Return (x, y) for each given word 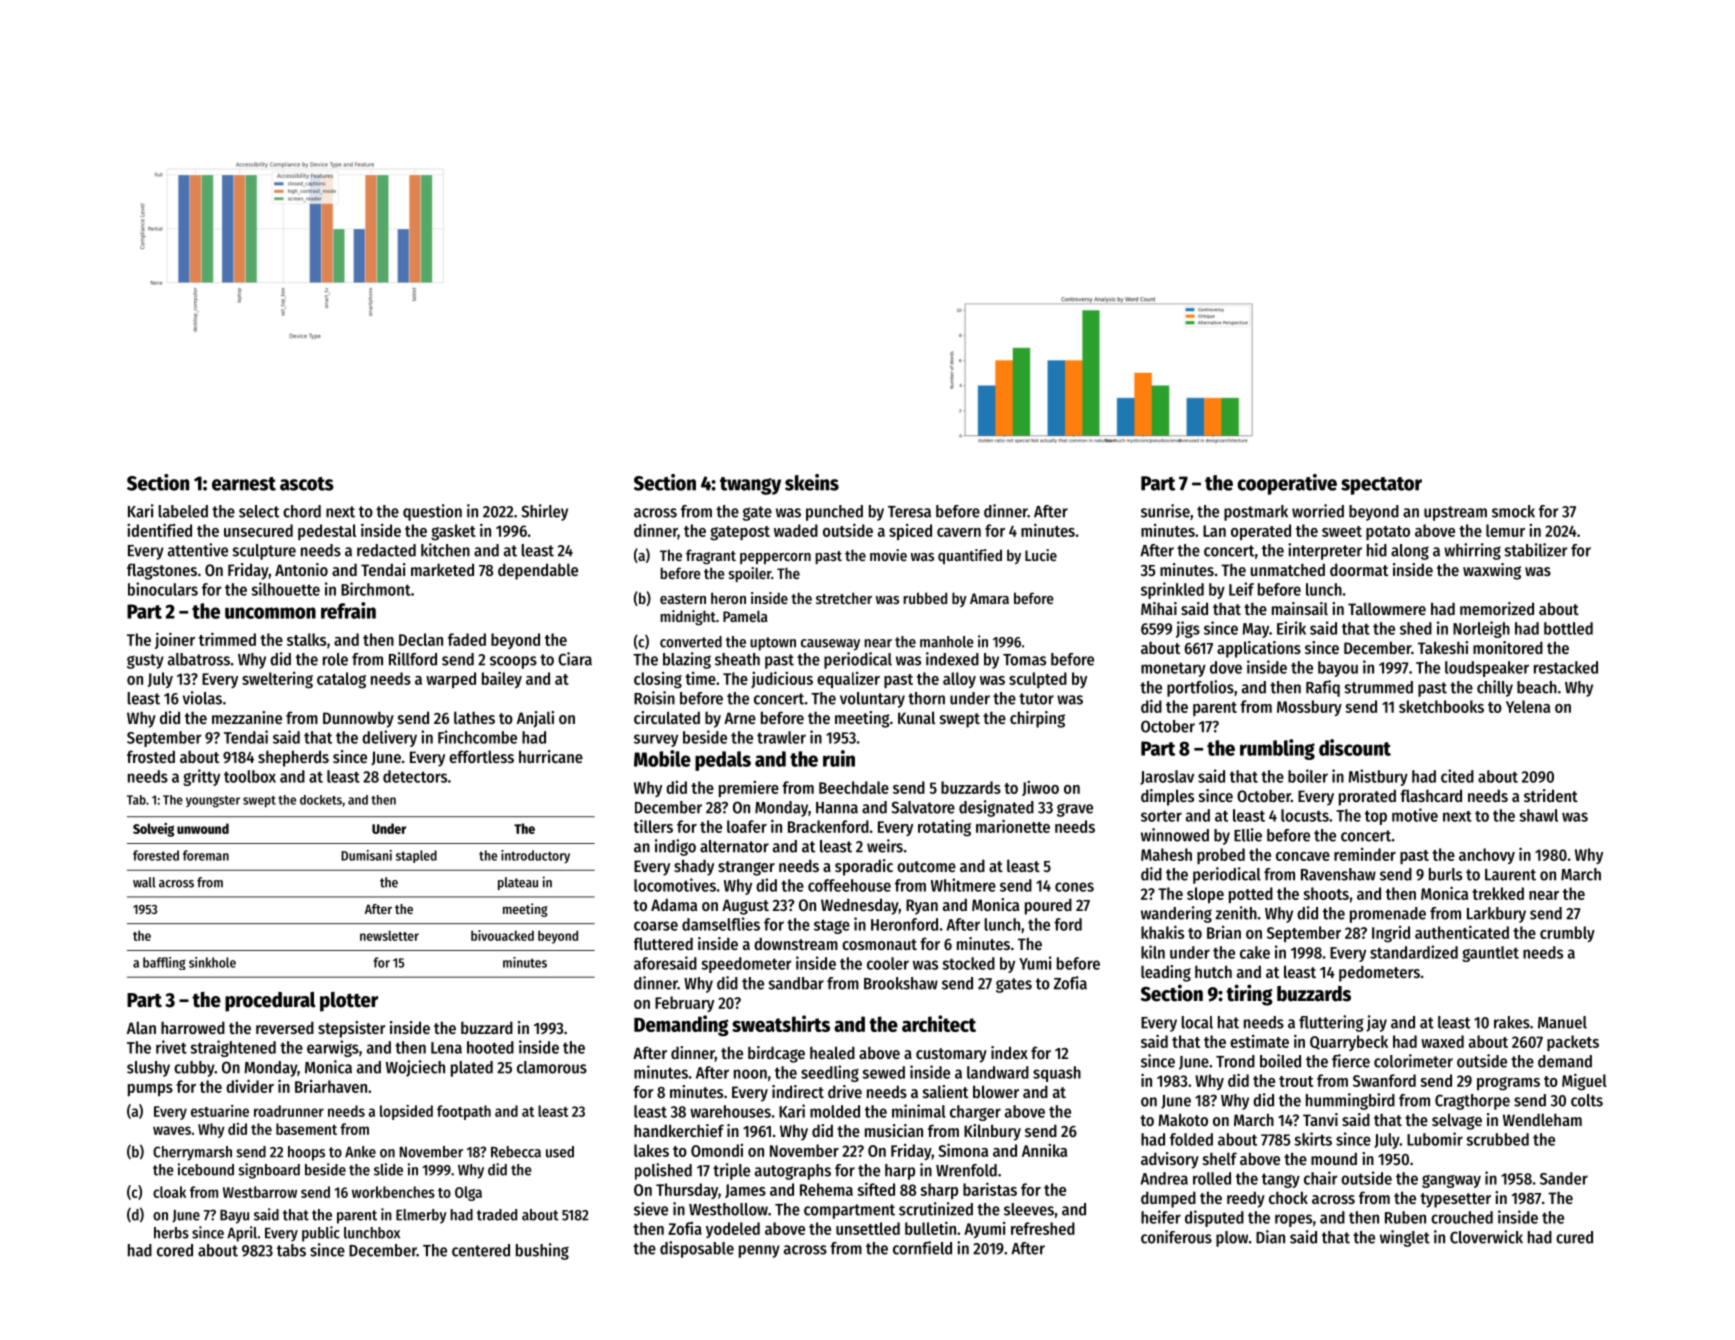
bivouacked (502, 935)
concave (1303, 856)
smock (1513, 511)
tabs (291, 1250)
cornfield (922, 1248)
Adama (674, 904)
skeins (812, 482)
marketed (442, 569)
